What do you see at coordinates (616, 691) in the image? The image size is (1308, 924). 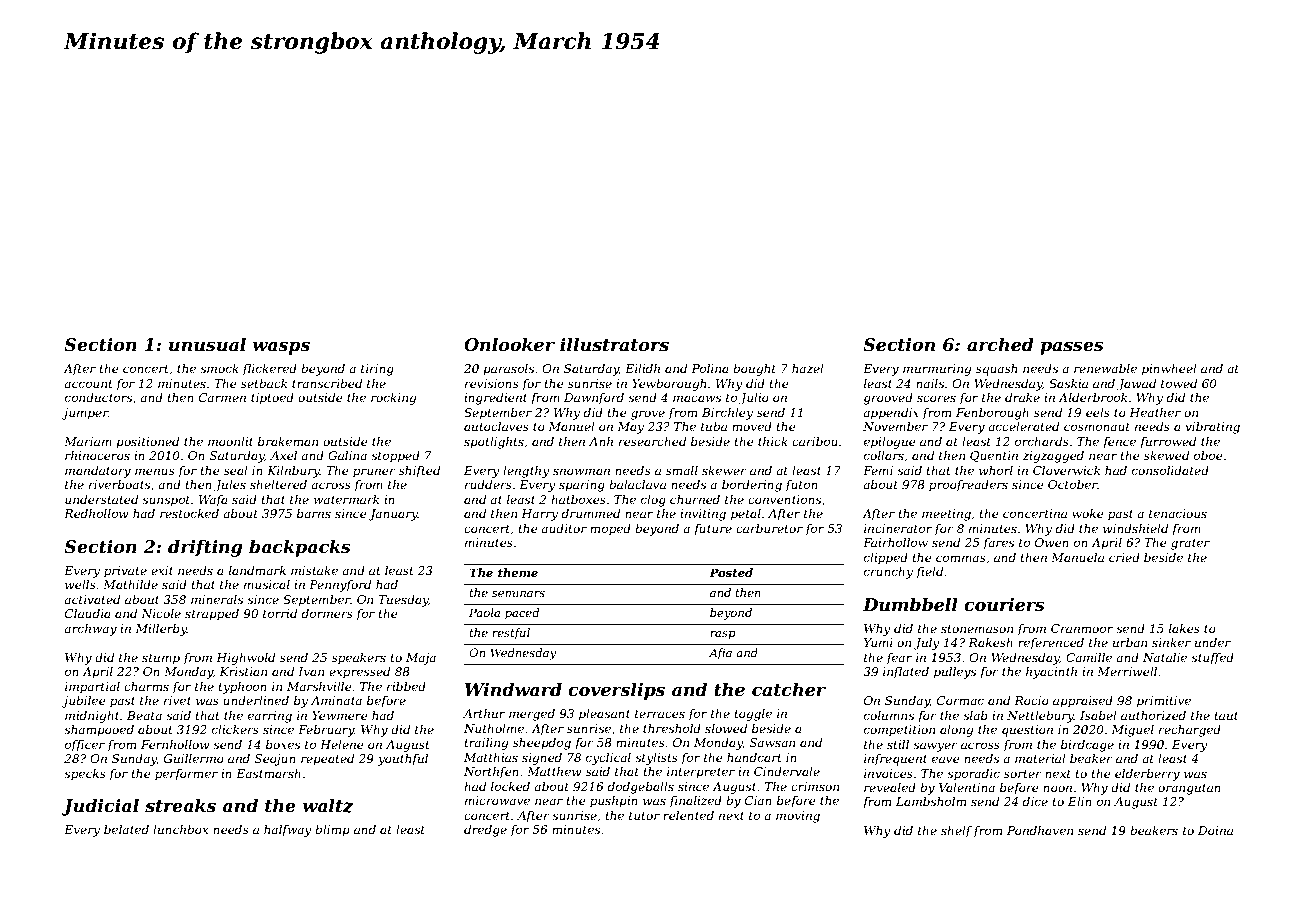 I see `coverslips` at bounding box center [616, 691].
